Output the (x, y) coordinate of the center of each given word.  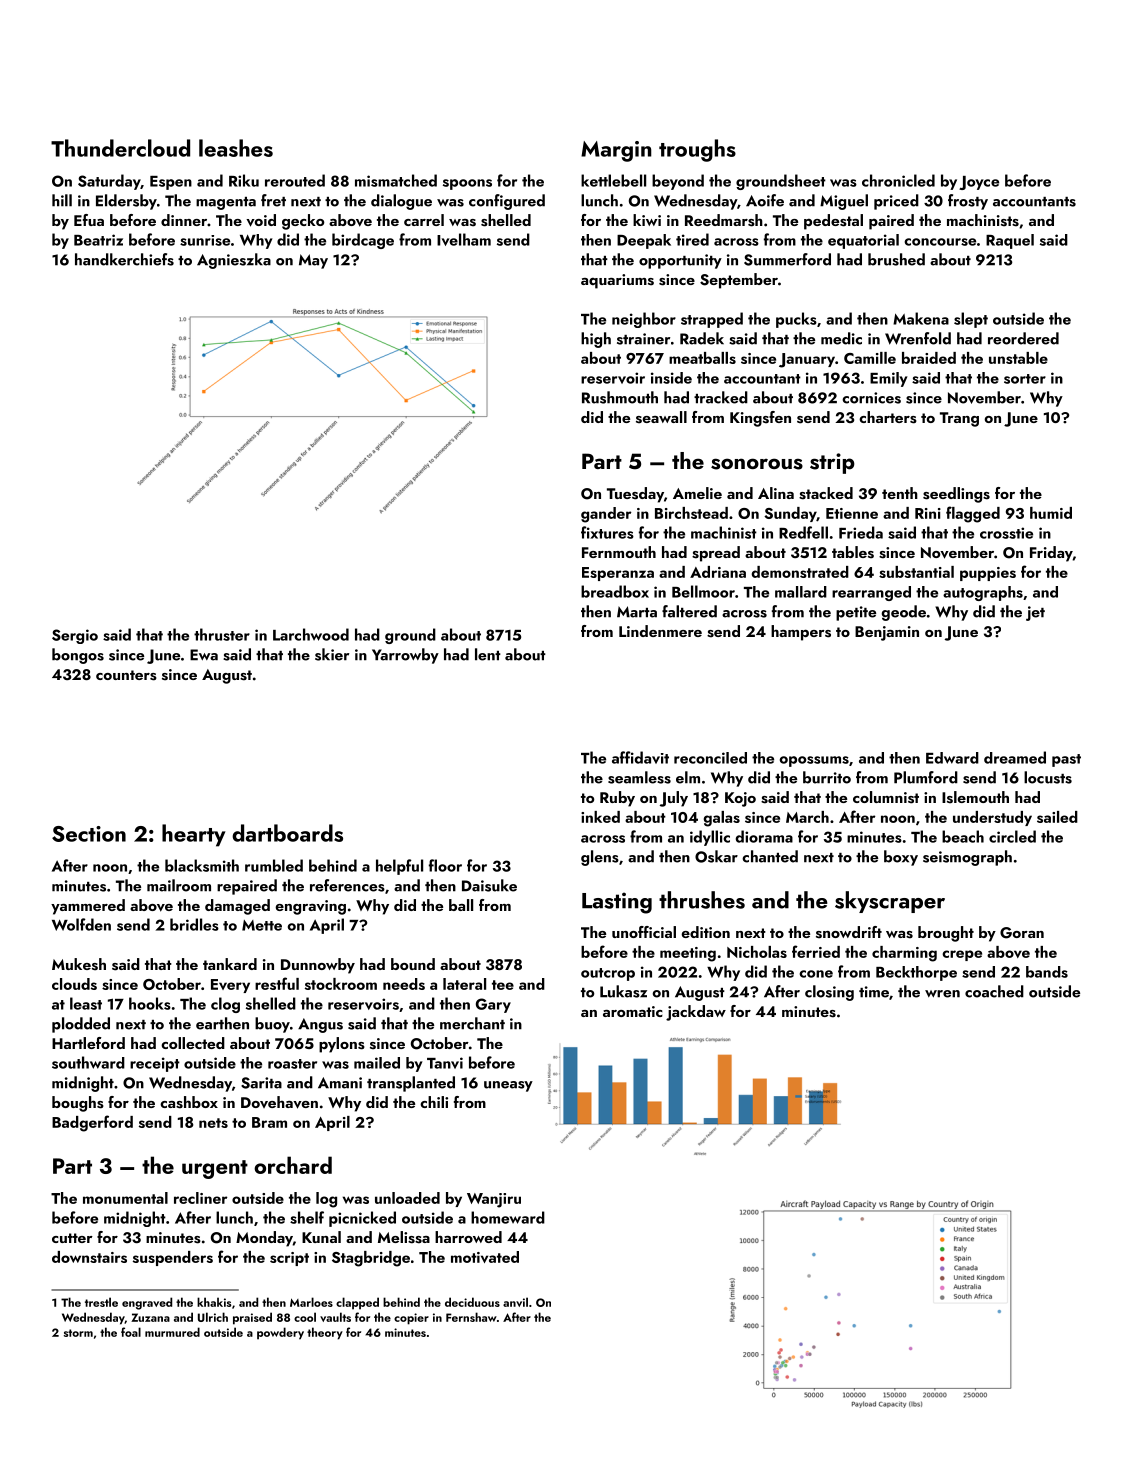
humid (1051, 513)
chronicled (898, 180)
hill (62, 200)
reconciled (710, 758)
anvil (515, 1302)
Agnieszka (234, 261)
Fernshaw (471, 1317)
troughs (697, 150)
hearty (194, 835)
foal (131, 1332)
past (1066, 760)
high (596, 340)
